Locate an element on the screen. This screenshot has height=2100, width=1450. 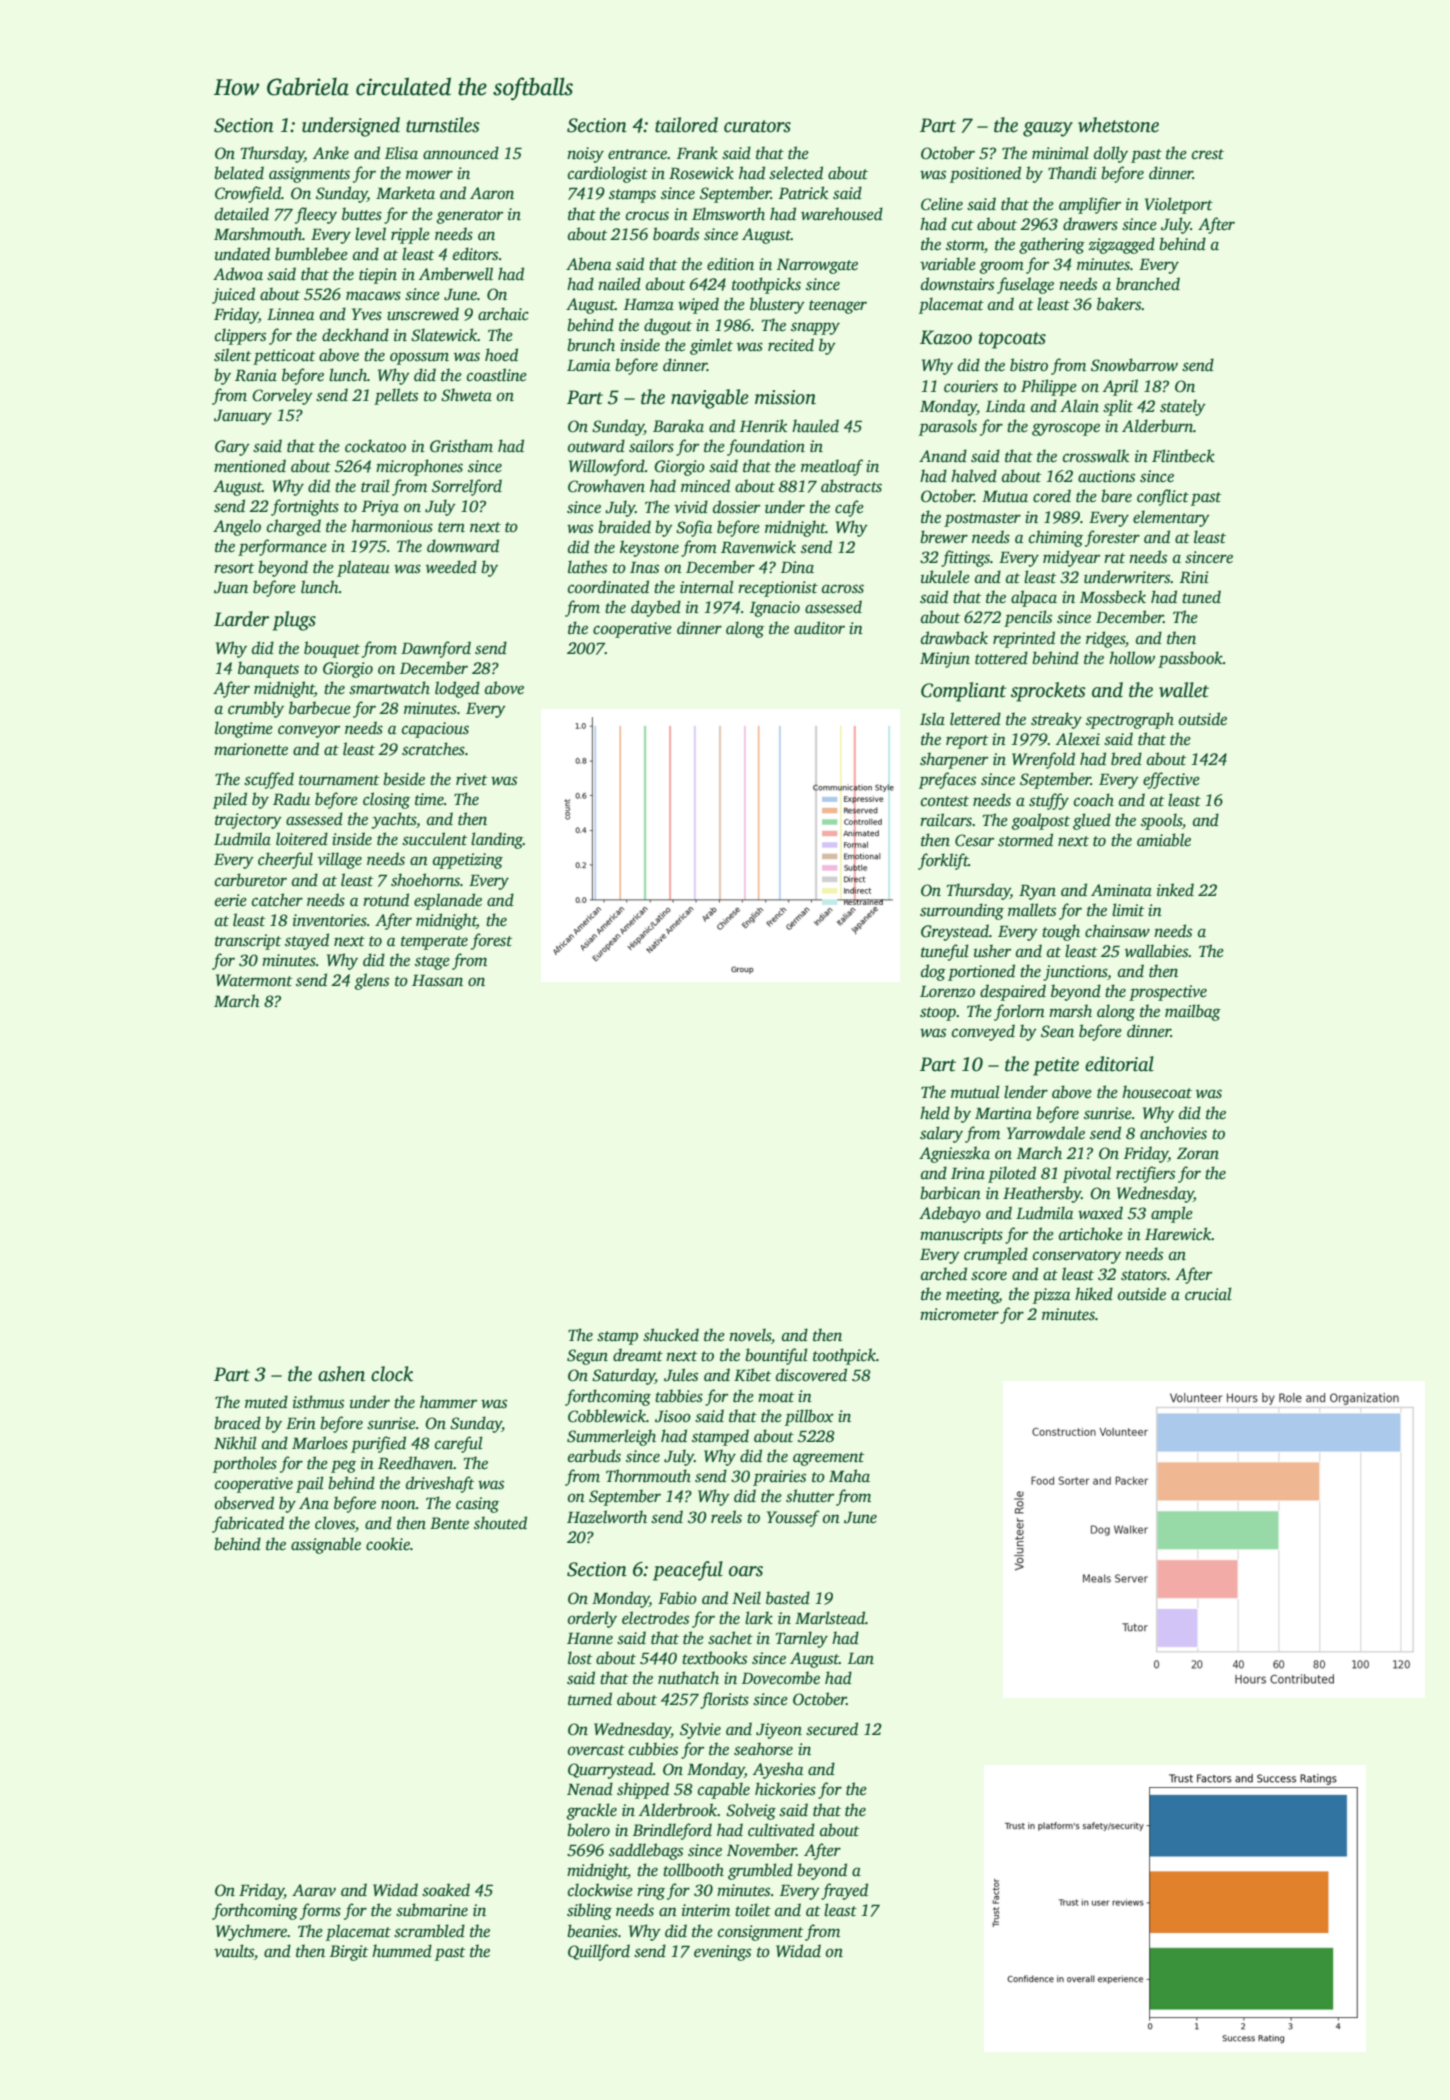
assignable is located at coordinates (326, 1545).
